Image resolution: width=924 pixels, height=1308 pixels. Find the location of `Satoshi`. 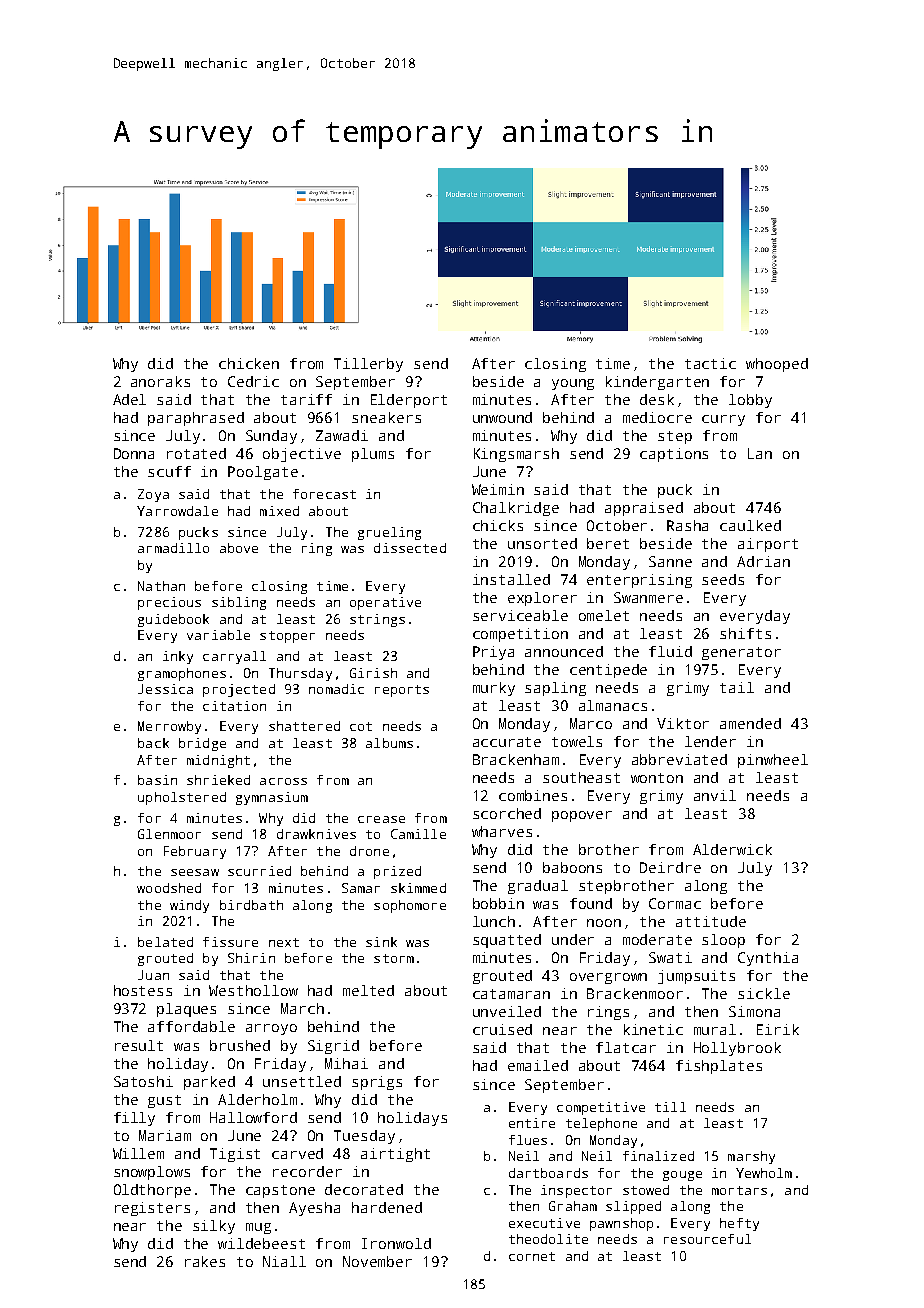

Satoshi is located at coordinates (143, 1081).
